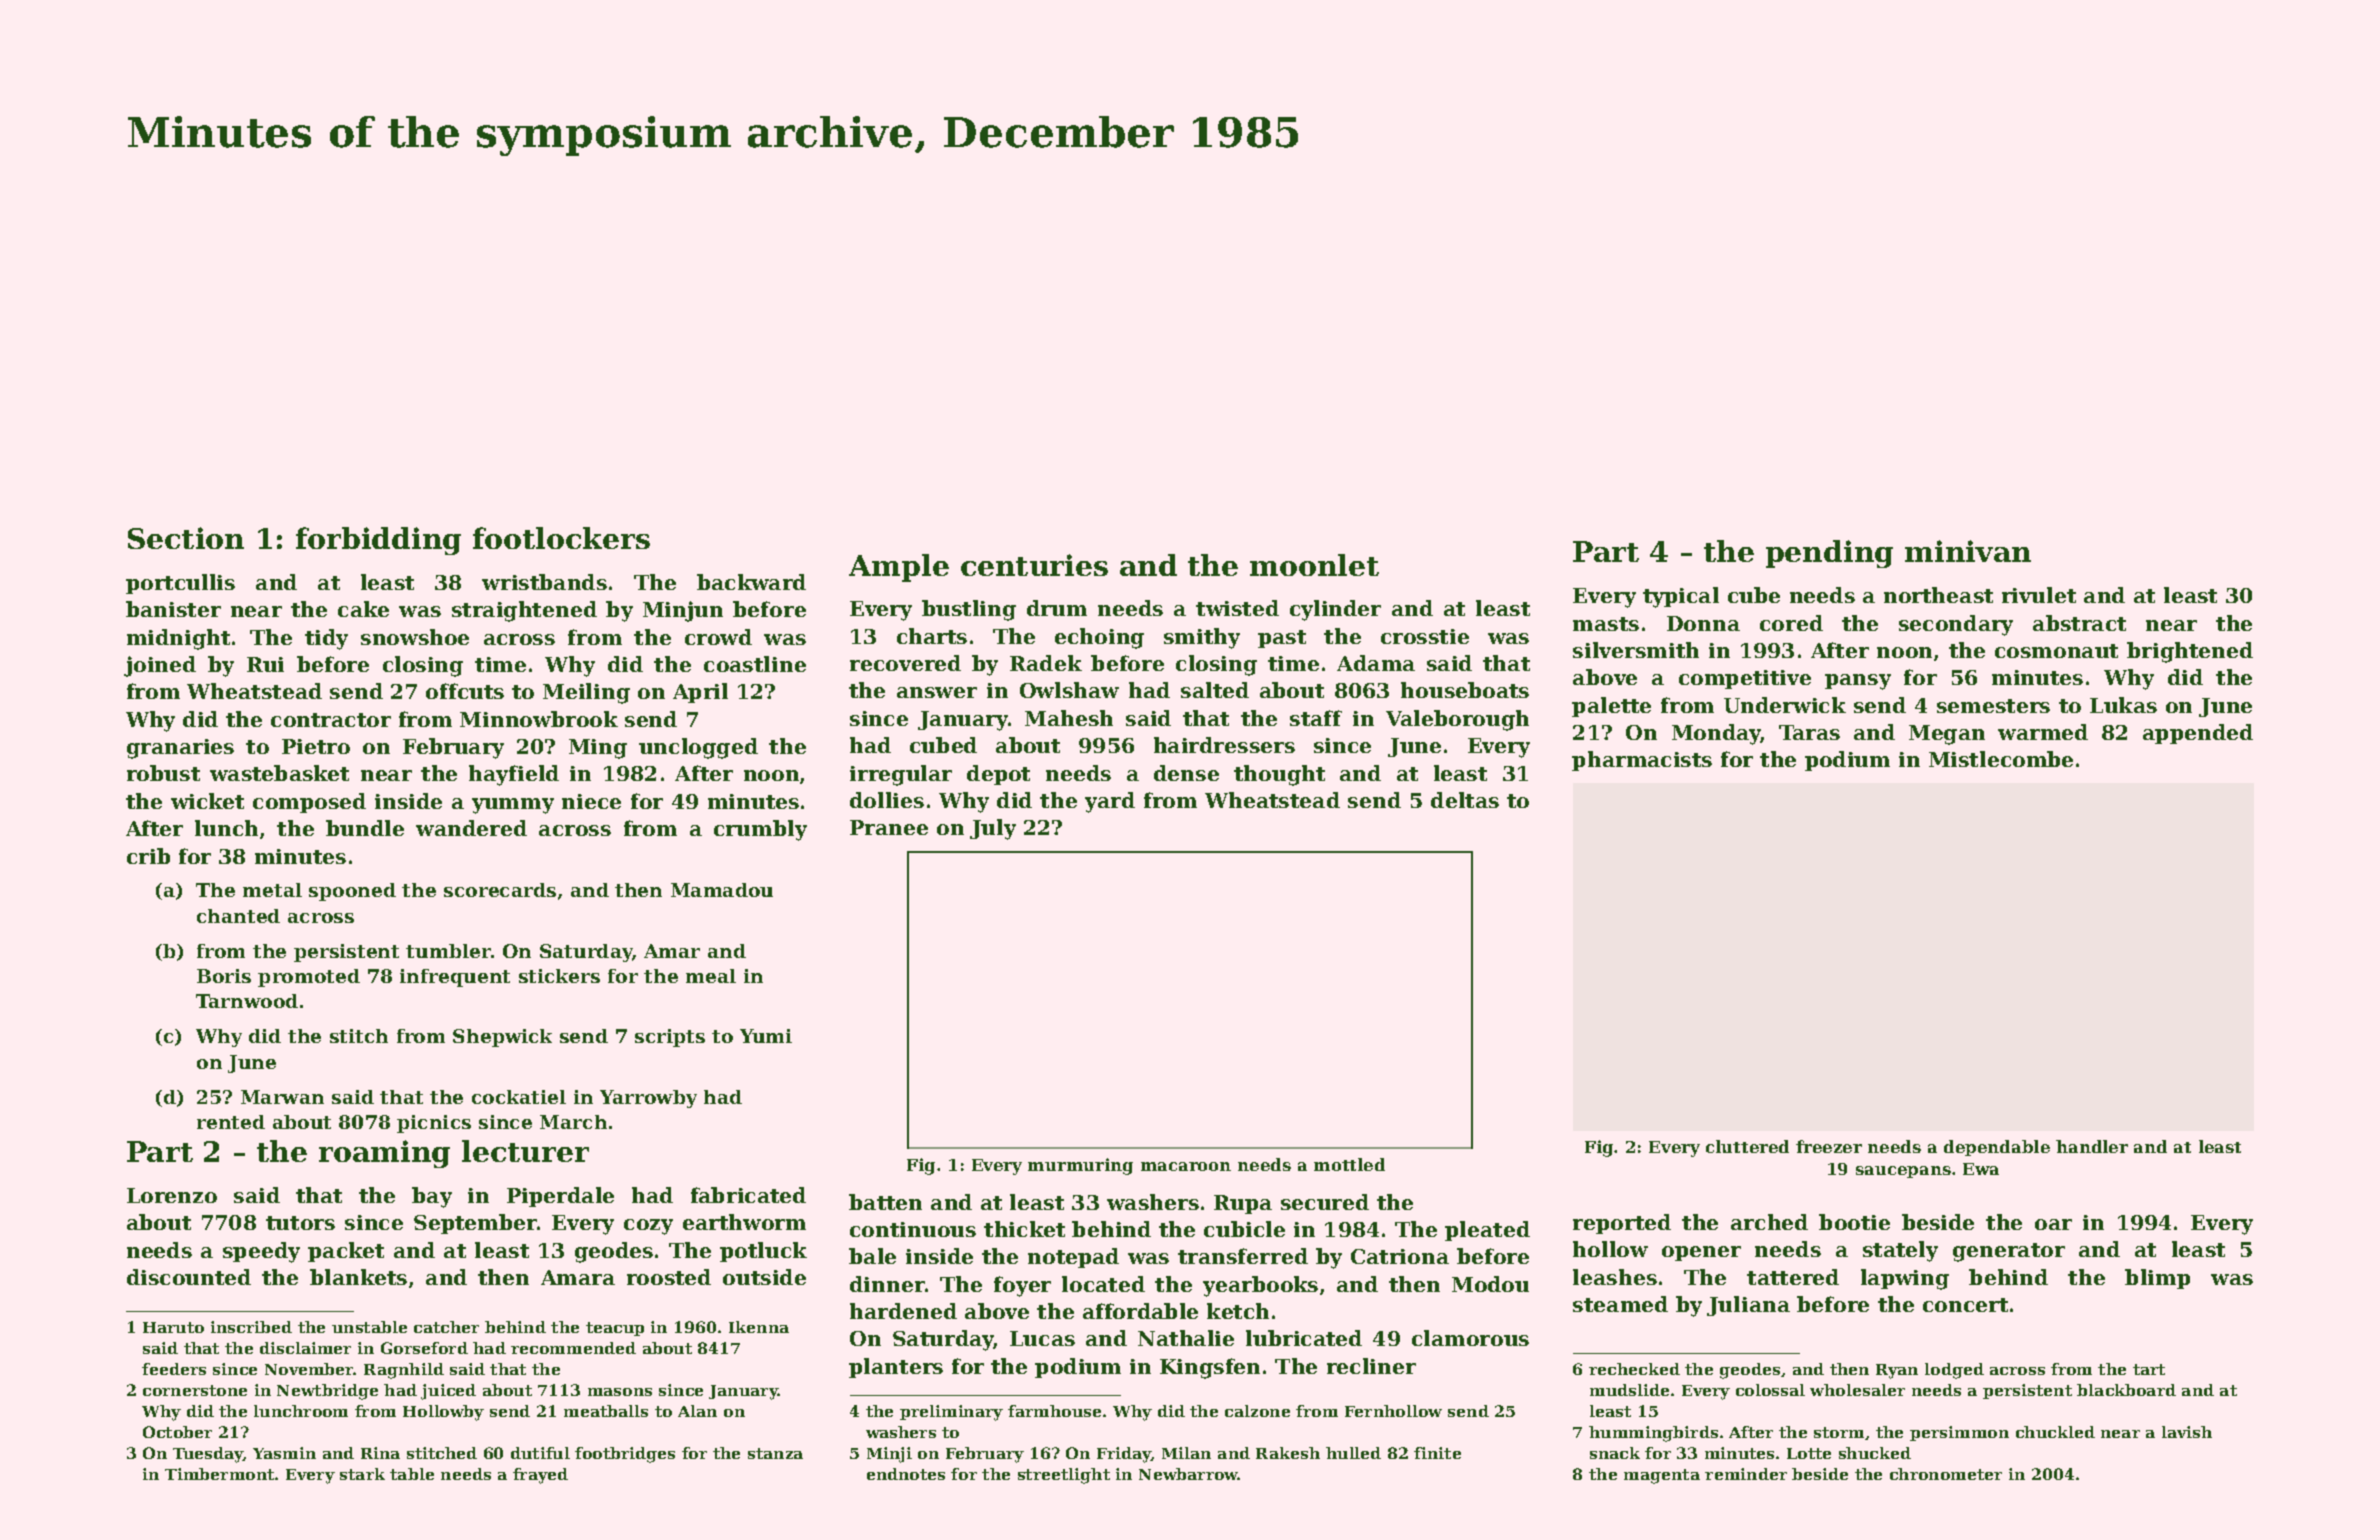  I want to click on silversmith, so click(1636, 650).
